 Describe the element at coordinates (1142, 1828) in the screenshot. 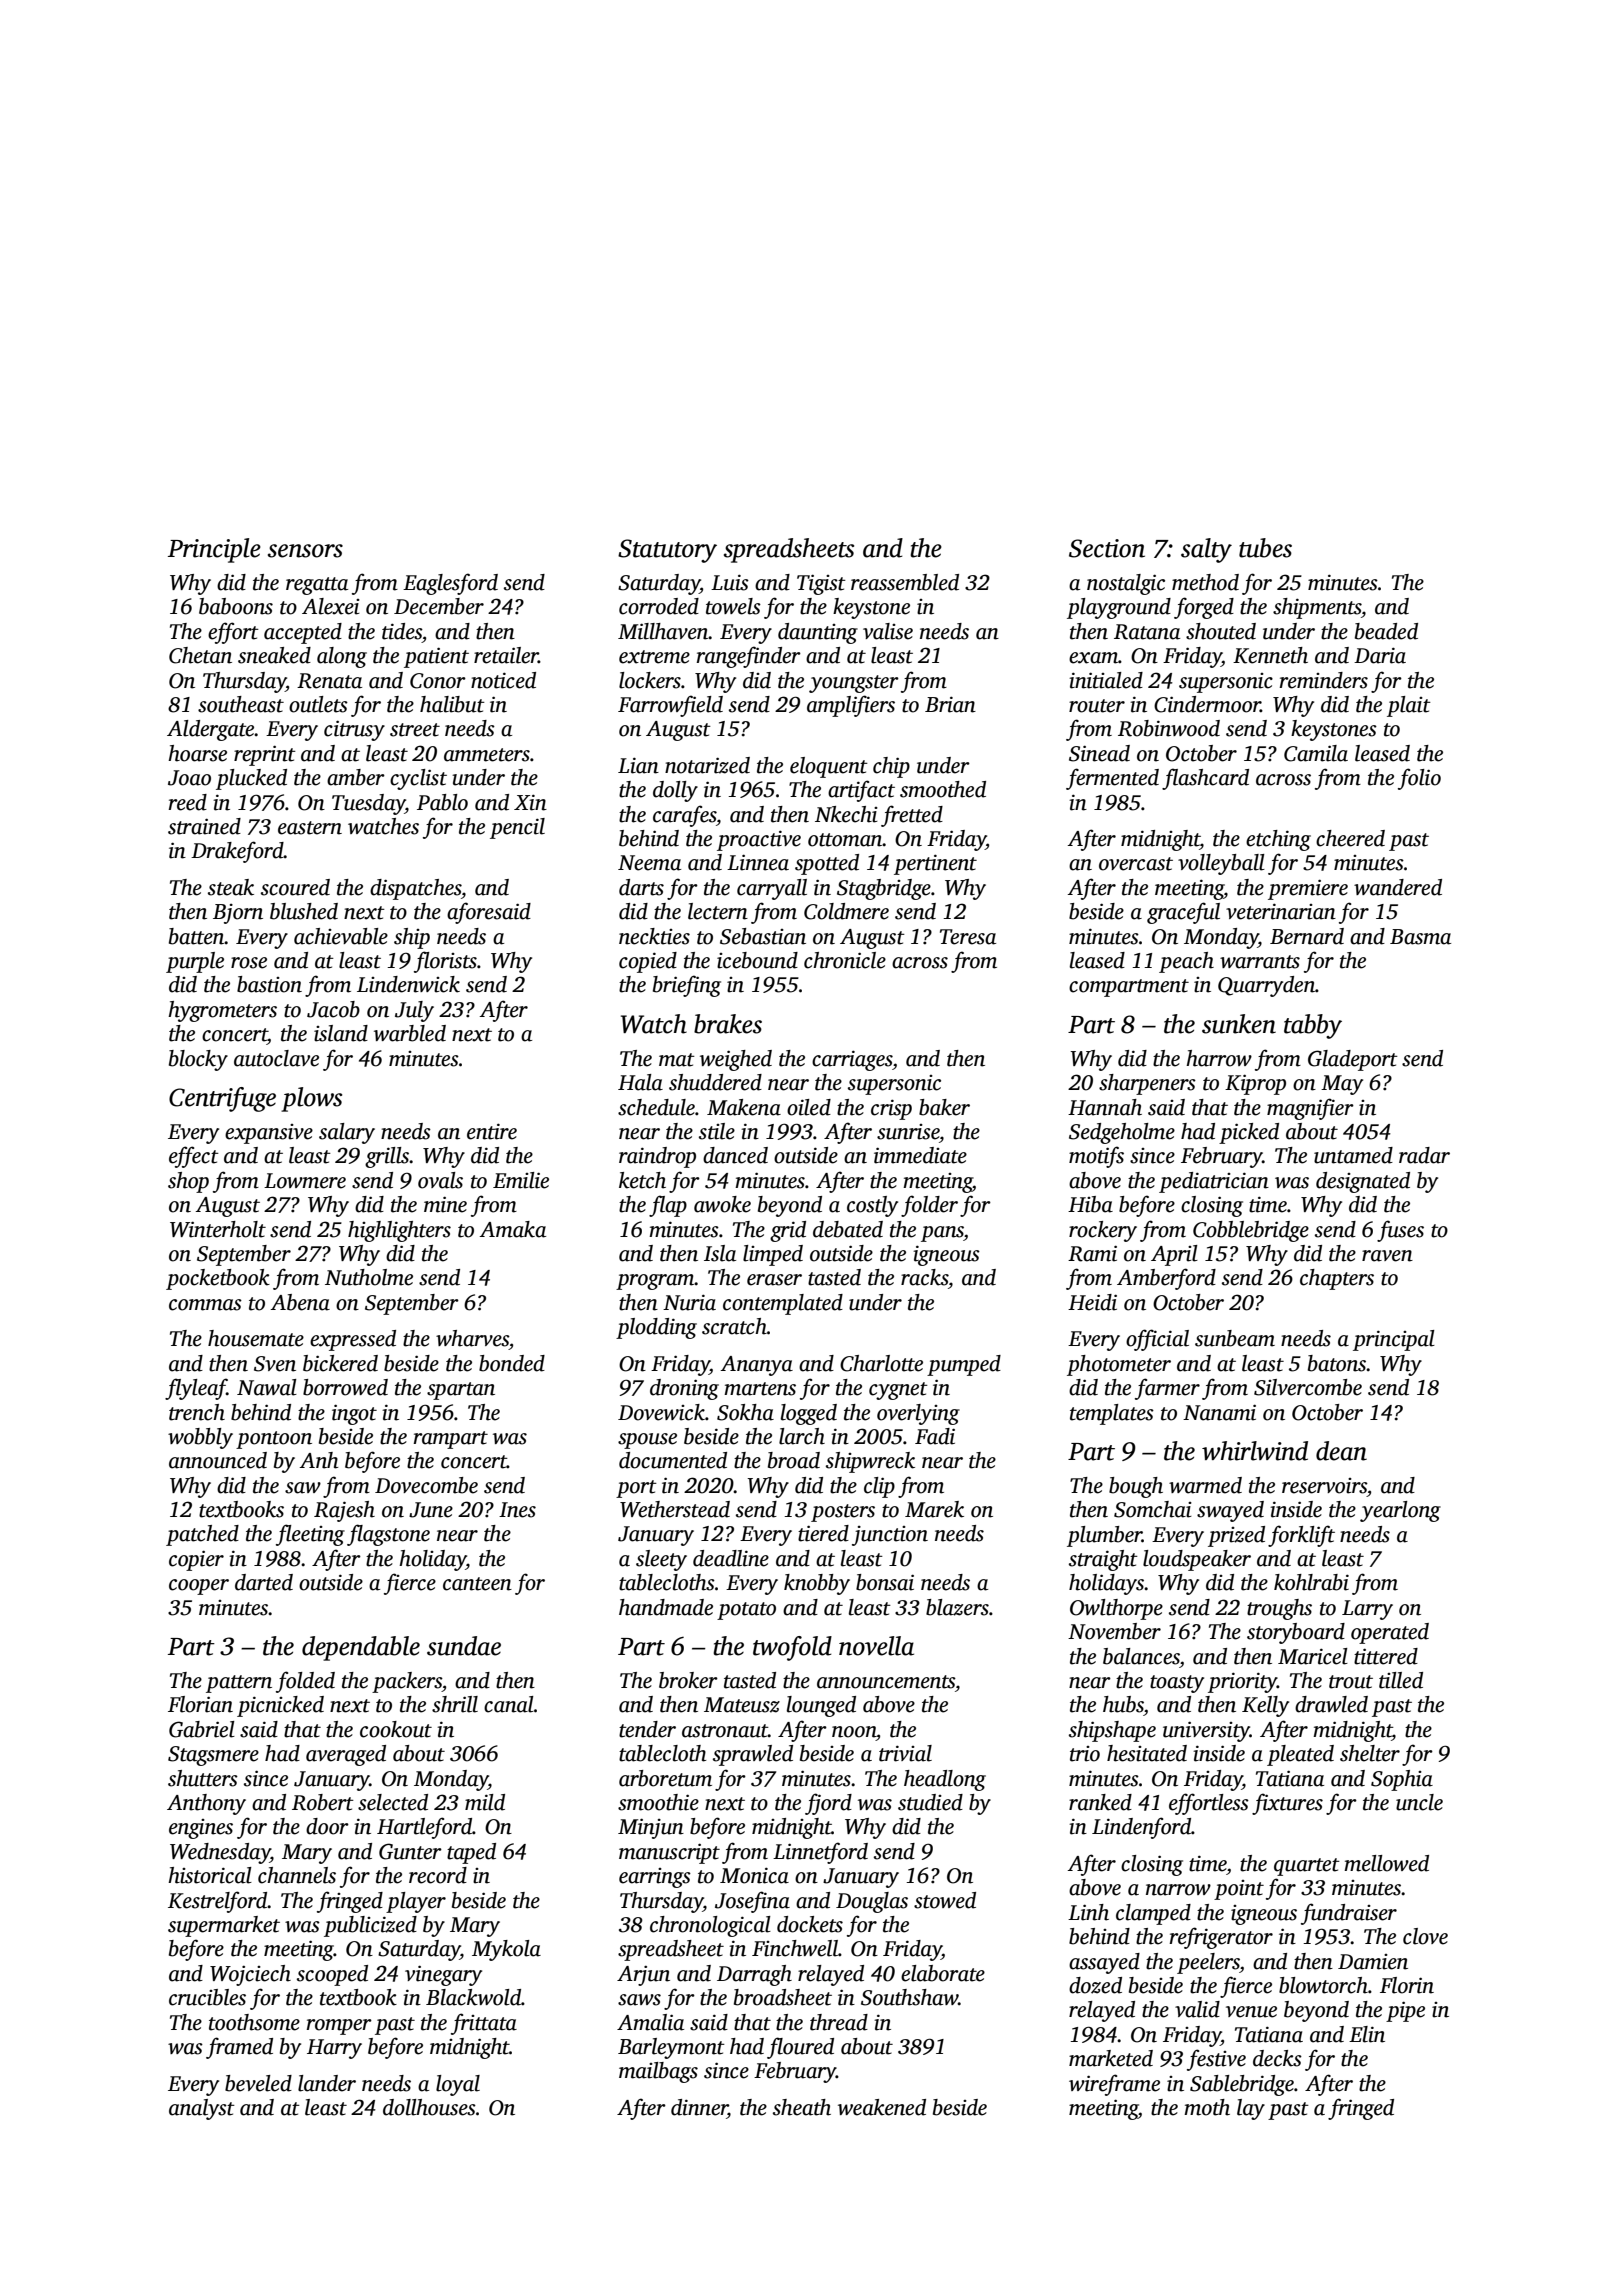

I see `Lindenford` at that location.
